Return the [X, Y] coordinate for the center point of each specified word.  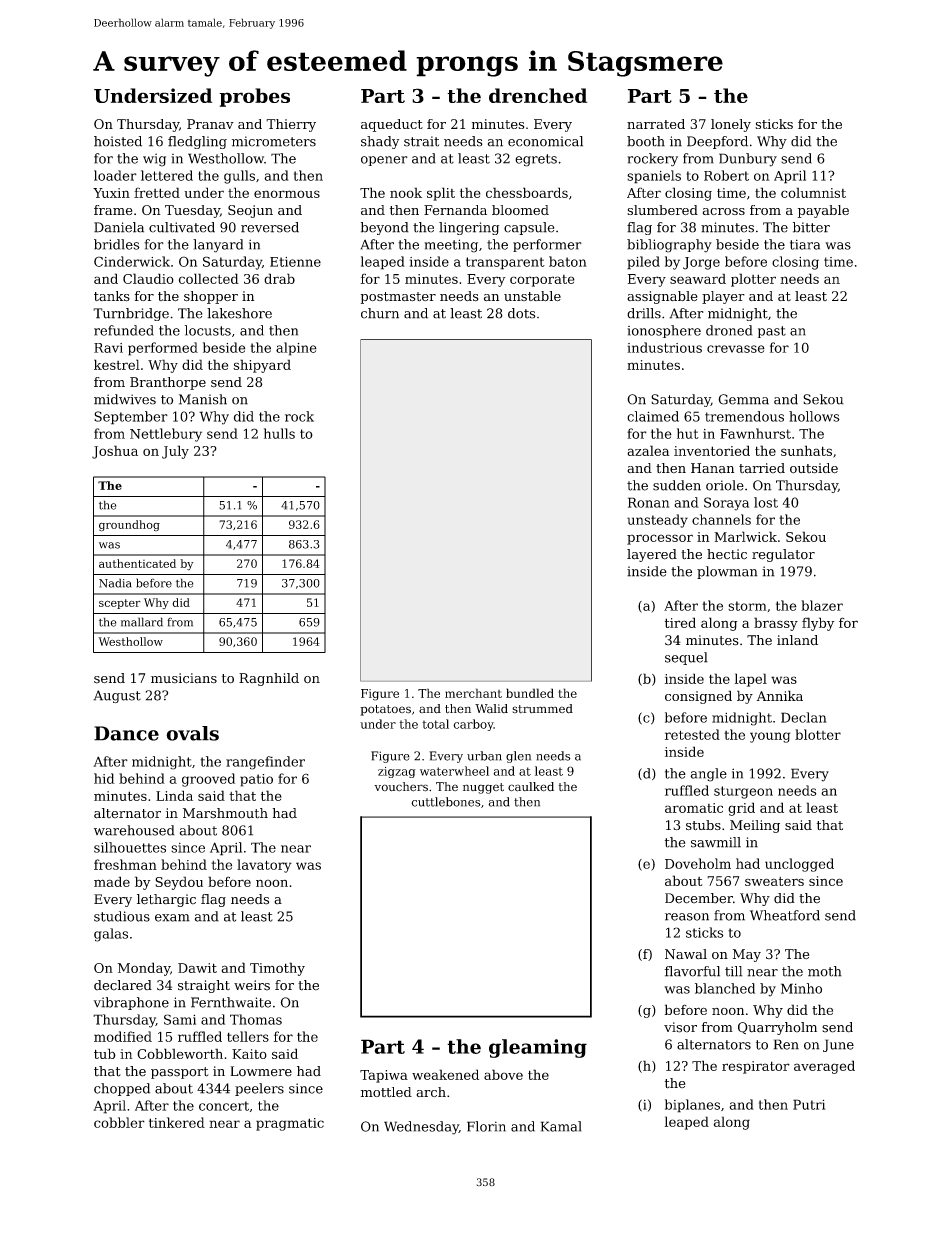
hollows [814, 416]
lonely [731, 125]
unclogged [799, 865]
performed [163, 349]
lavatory [264, 866]
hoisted [118, 141]
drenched [538, 95]
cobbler [119, 1122]
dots [521, 313]
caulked [531, 787]
